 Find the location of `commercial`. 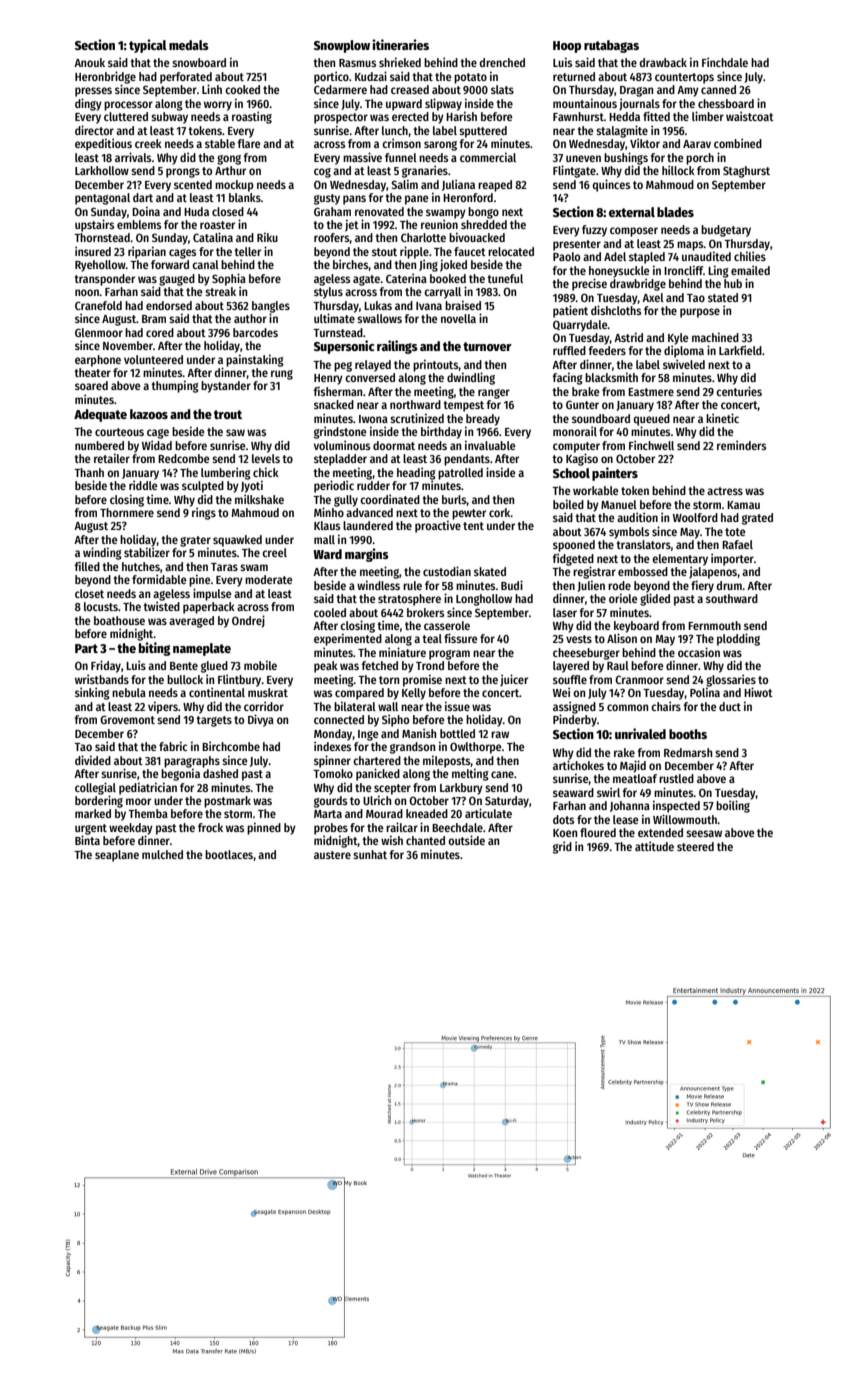

commercial is located at coordinates (488, 157).
